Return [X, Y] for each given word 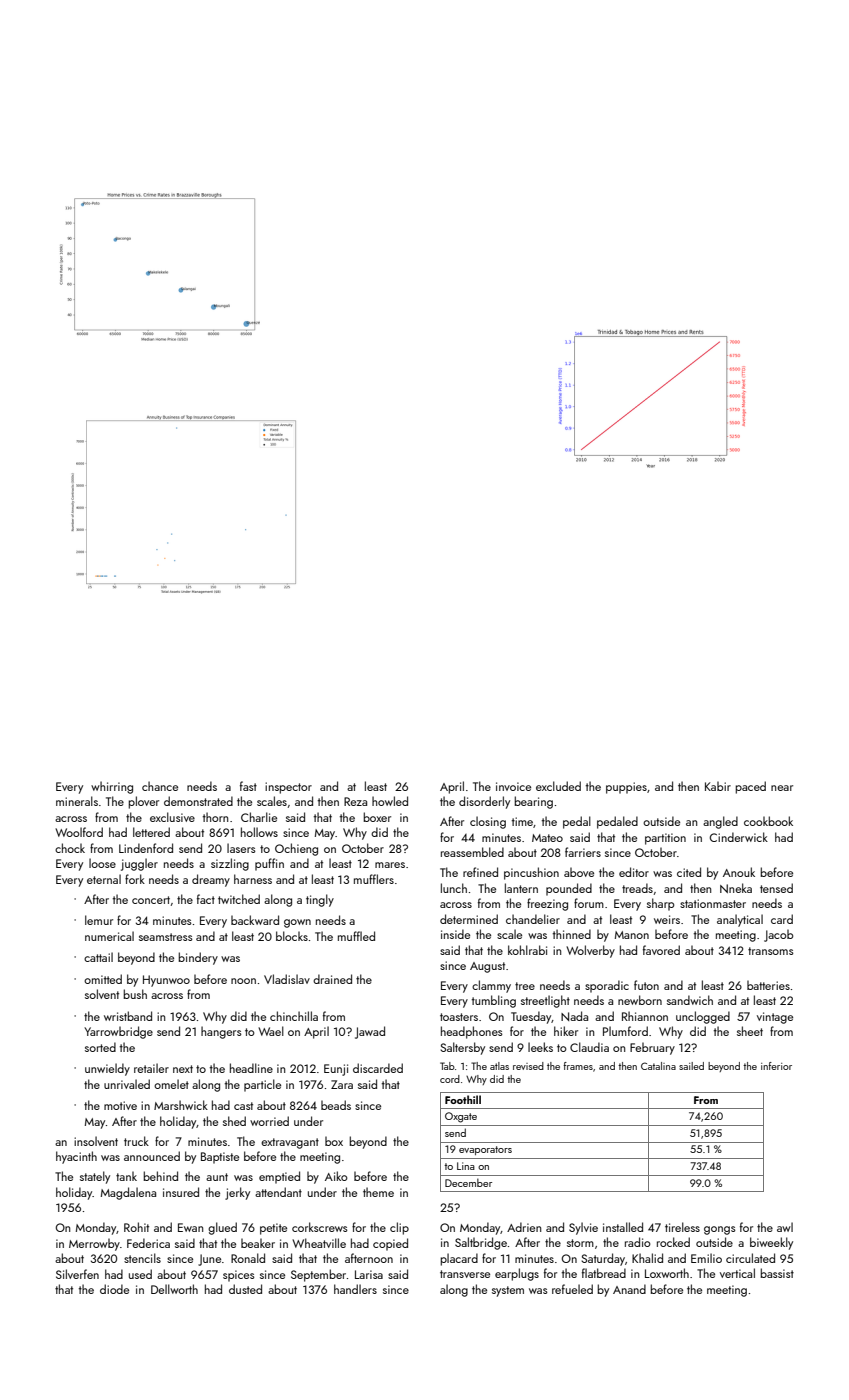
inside [455, 934]
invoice [513, 786]
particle [262, 1085]
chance [160, 786]
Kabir [718, 786]
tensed [776, 888]
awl [785, 1227]
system [508, 1291]
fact [206, 899]
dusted [245, 1289]
